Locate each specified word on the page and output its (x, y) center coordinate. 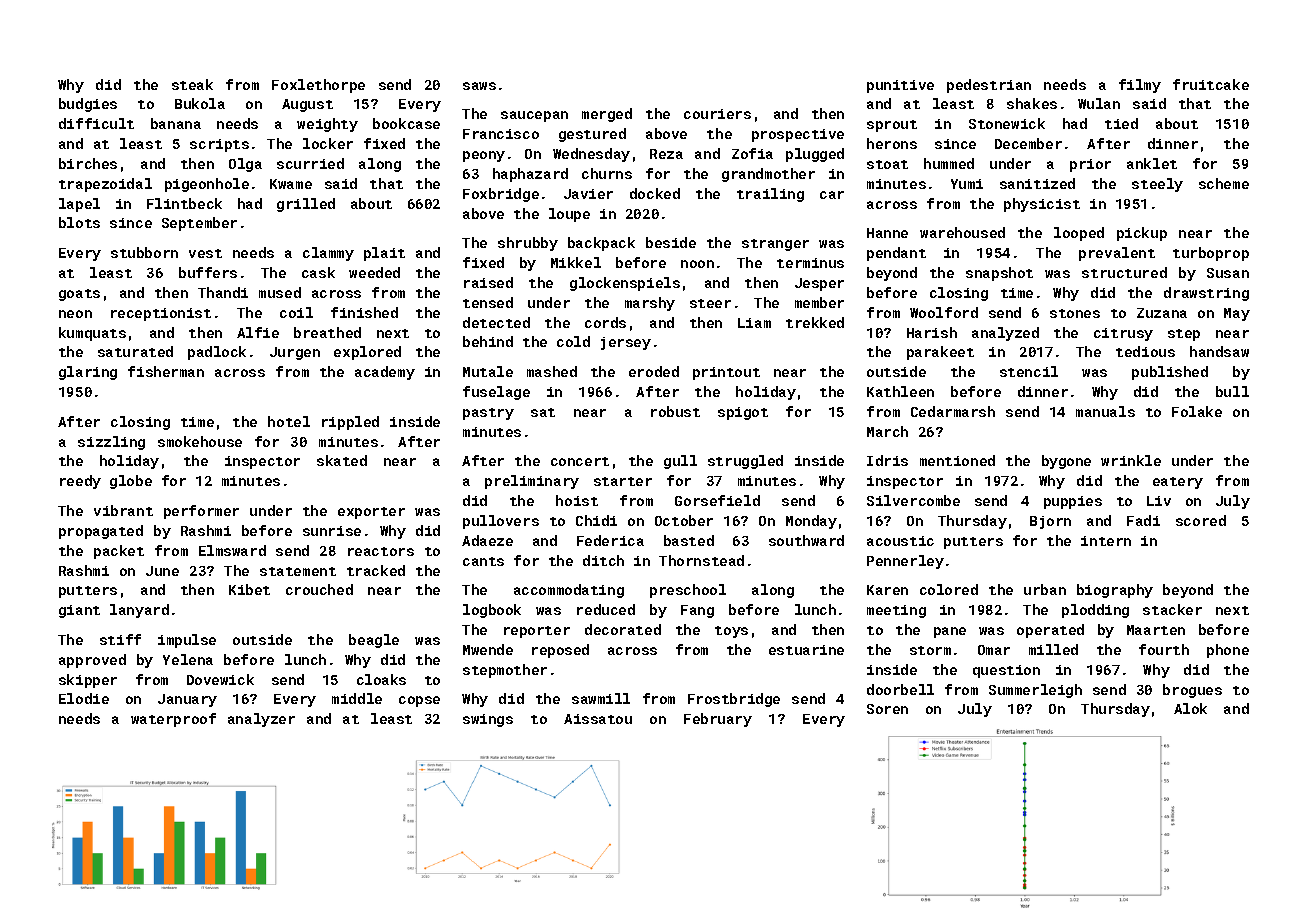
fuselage (496, 393)
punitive (900, 86)
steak (192, 84)
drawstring (1206, 294)
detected (496, 322)
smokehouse (200, 441)
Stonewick (1007, 123)
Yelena (188, 659)
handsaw (1219, 351)
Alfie (258, 332)
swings (488, 720)
